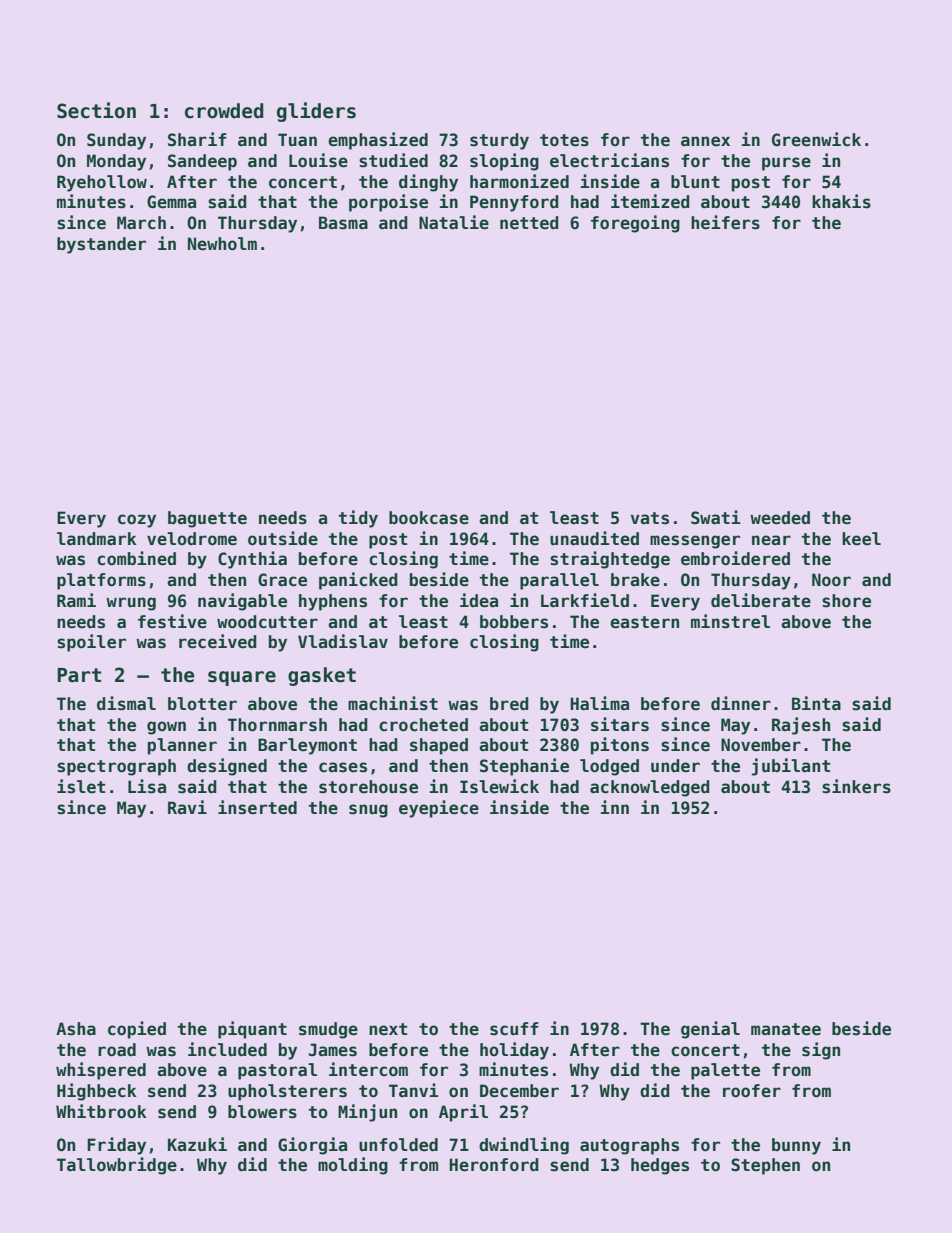 The image size is (952, 1233). Describe the element at coordinates (101, 245) in the image. I see `bystander` at that location.
